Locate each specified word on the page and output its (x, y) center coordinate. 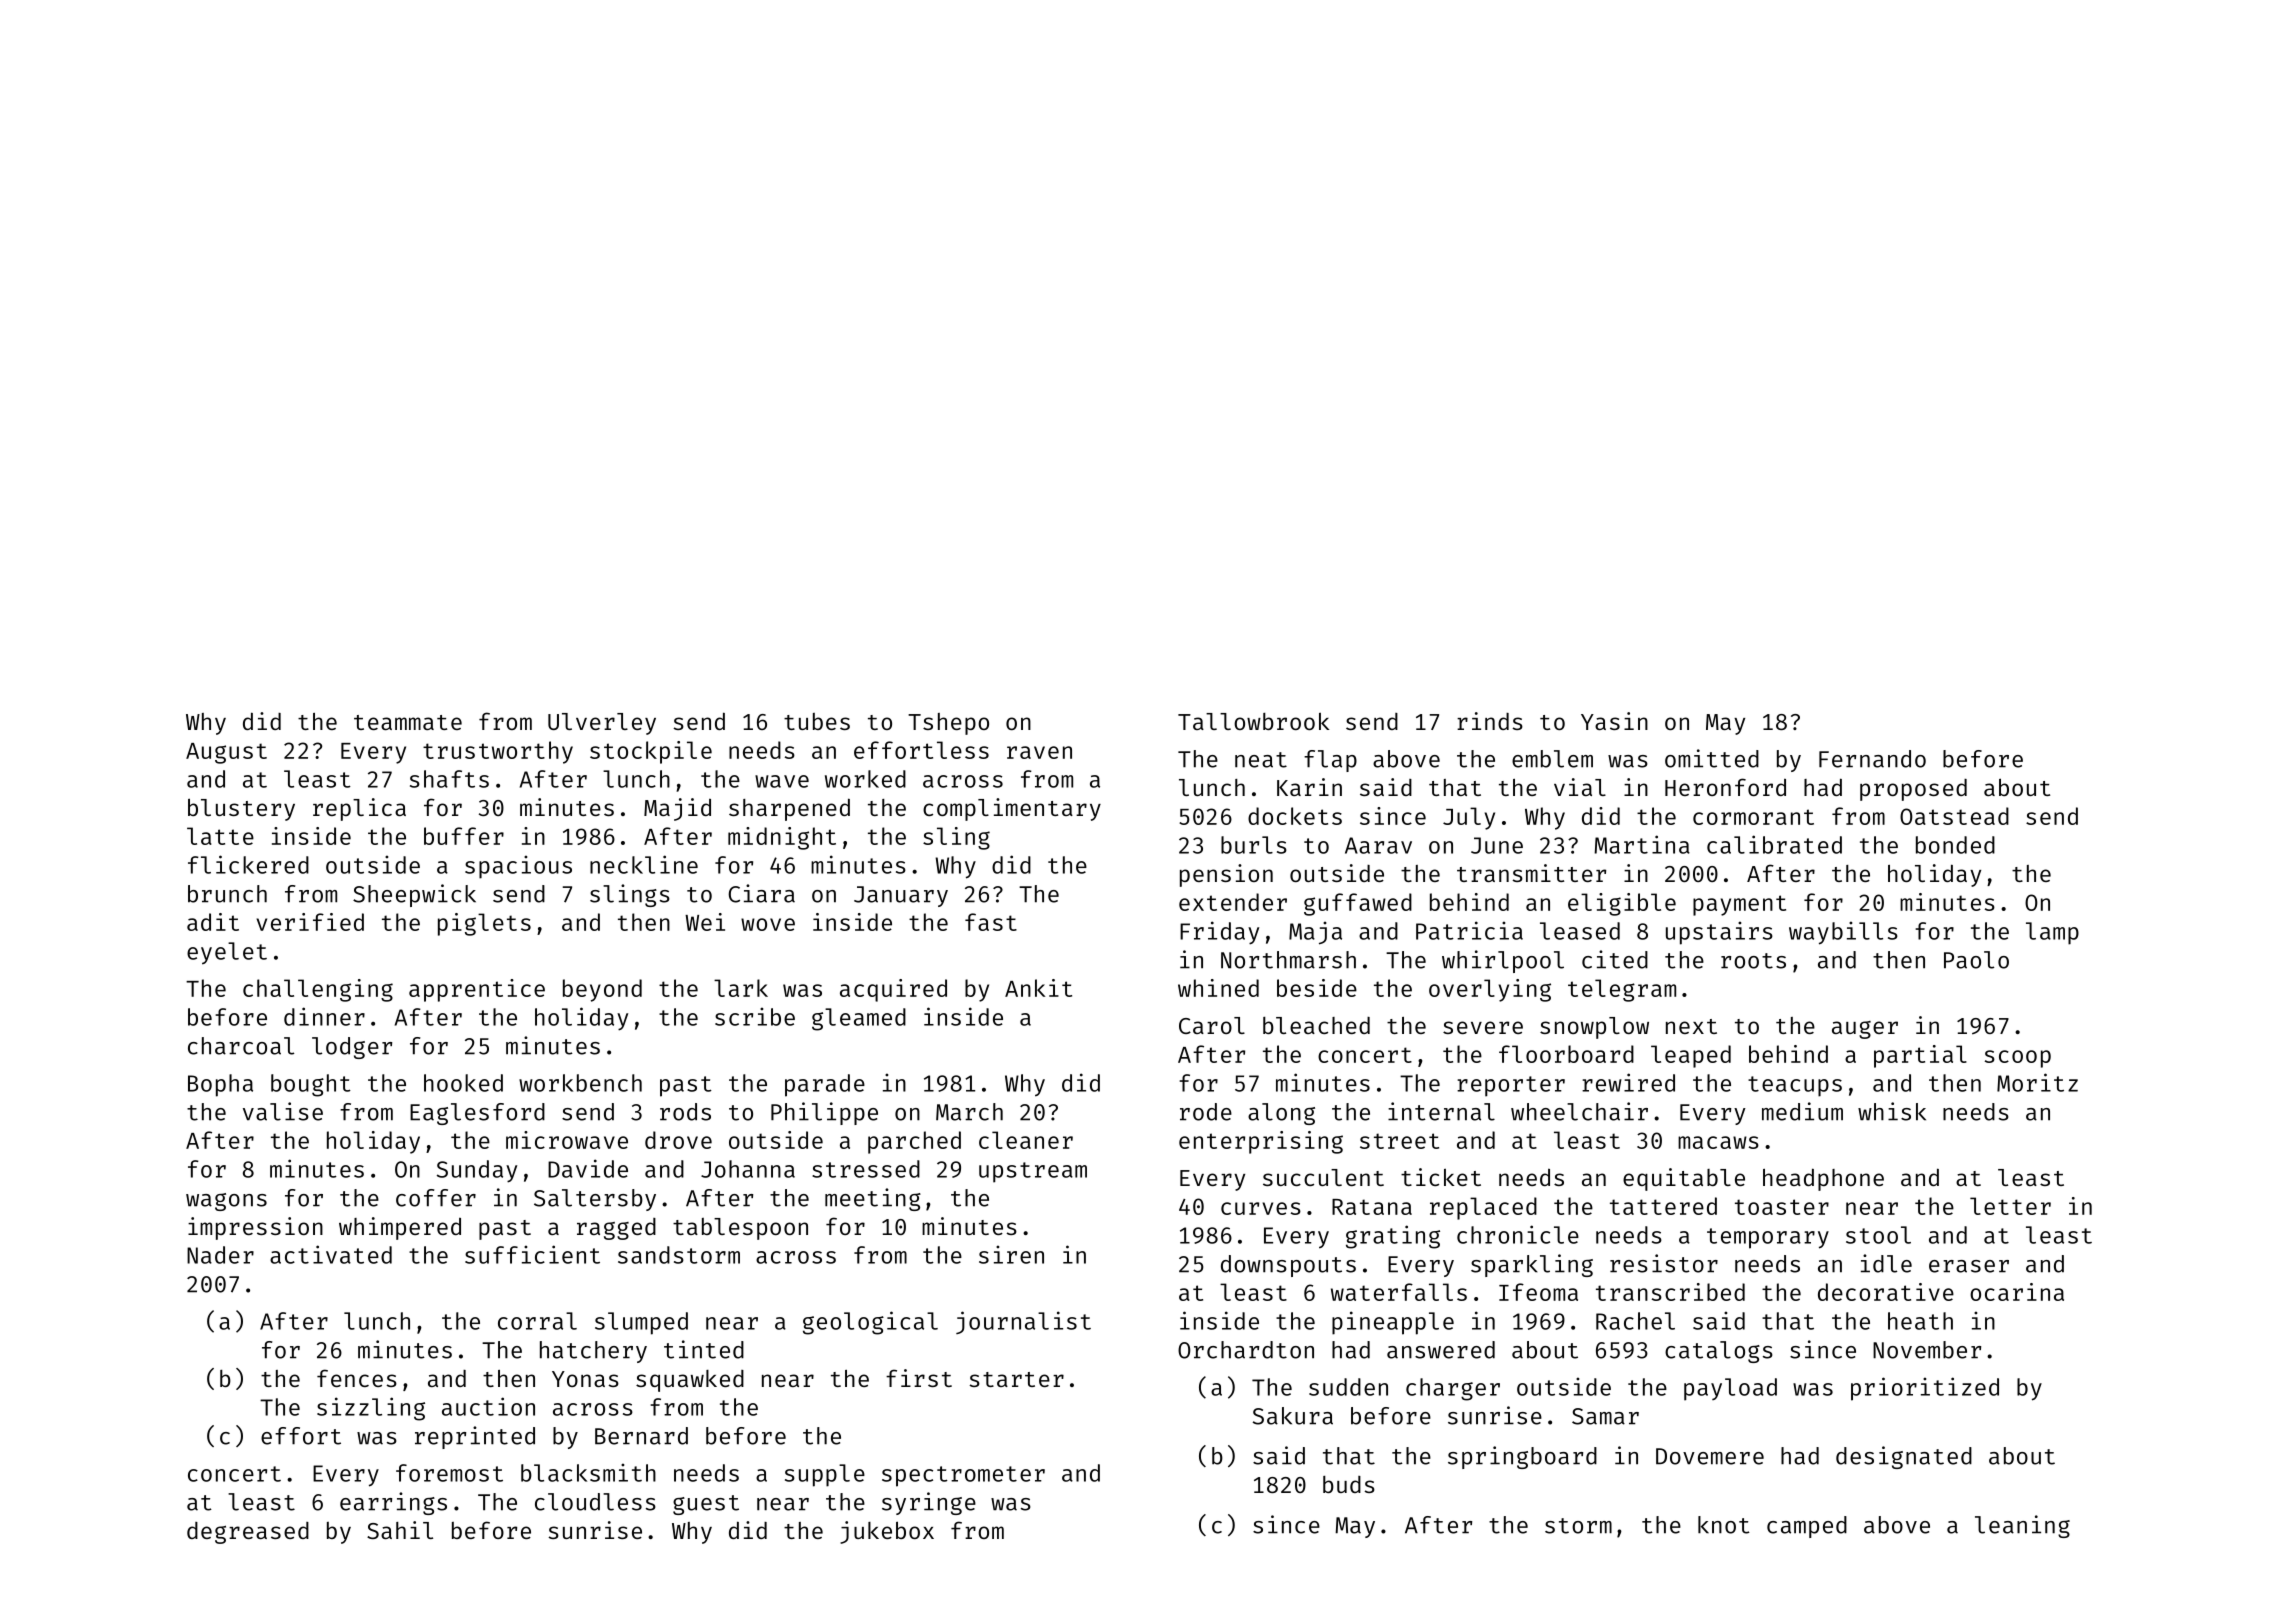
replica (359, 809)
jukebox (887, 1532)
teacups (1795, 1086)
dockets (1295, 816)
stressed (866, 1169)
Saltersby (595, 1200)
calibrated (1774, 844)
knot (1724, 1525)
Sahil (400, 1530)
